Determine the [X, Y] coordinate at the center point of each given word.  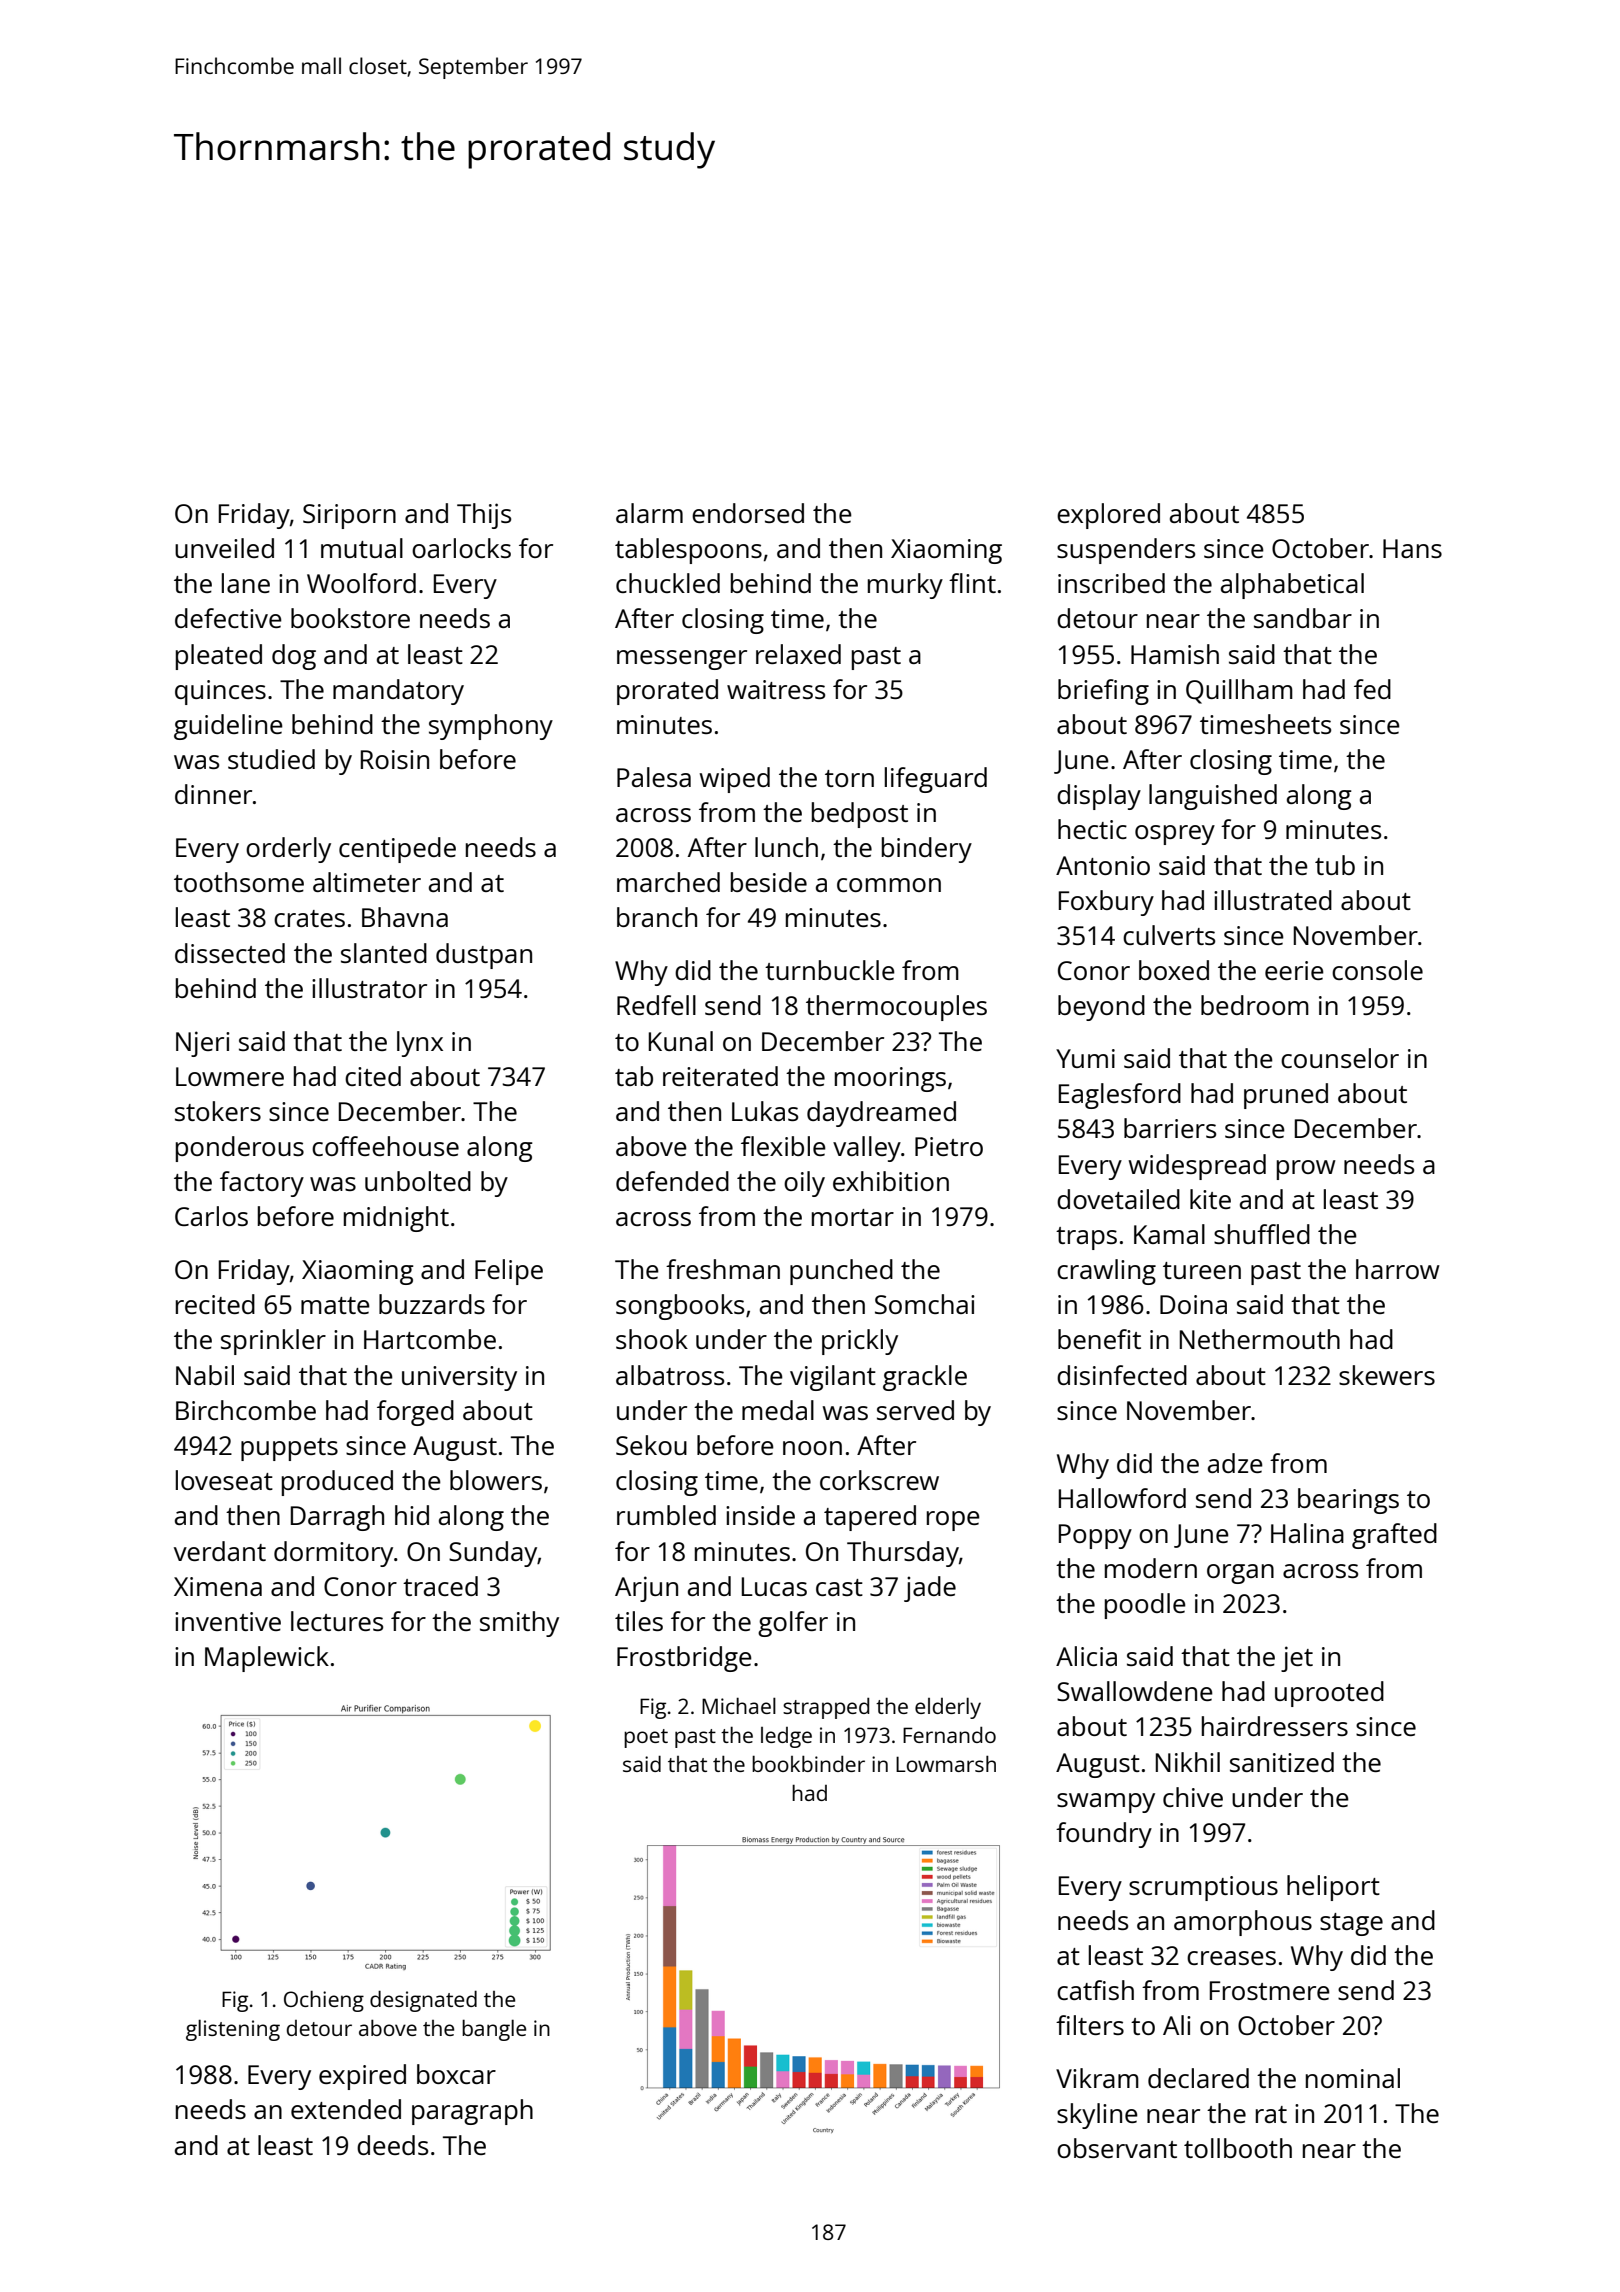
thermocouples [896, 1008]
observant [1117, 2148]
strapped [826, 1708]
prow [1306, 1170]
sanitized [1282, 1762]
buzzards [432, 1304]
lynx [420, 1044]
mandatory [398, 692]
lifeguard [936, 780]
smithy [519, 1624]
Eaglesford [1120, 1096]
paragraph [472, 2112]
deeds [392, 2145]
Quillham [1239, 691]
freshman [723, 1269]
